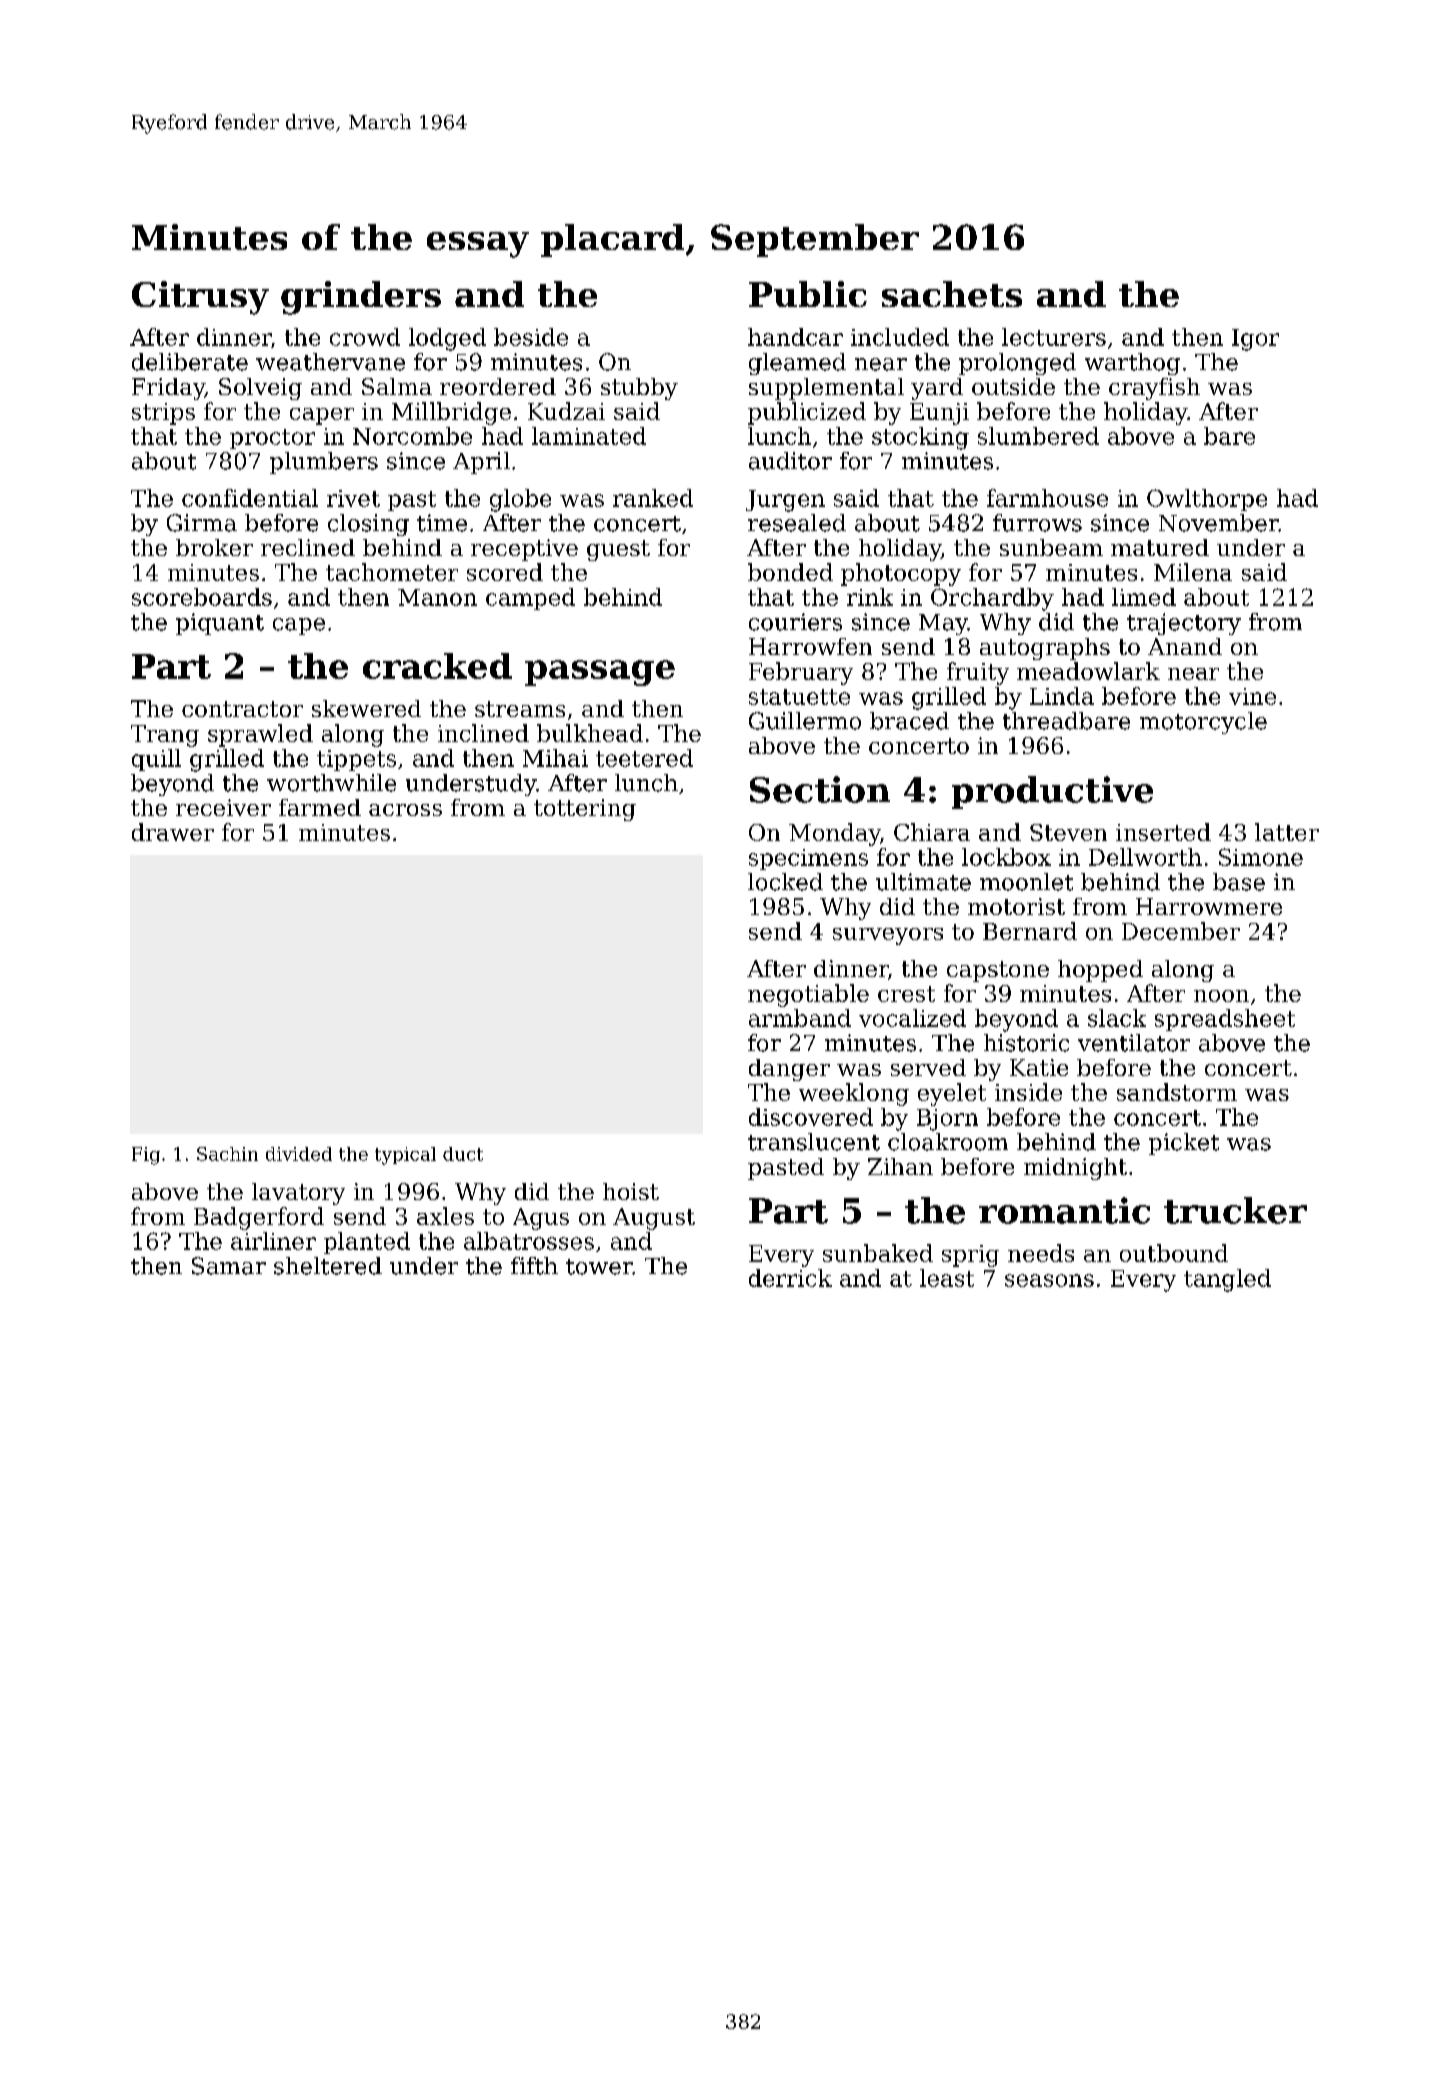 This screenshot has width=1450, height=2100. What do you see at coordinates (797, 523) in the screenshot?
I see `resealed` at bounding box center [797, 523].
